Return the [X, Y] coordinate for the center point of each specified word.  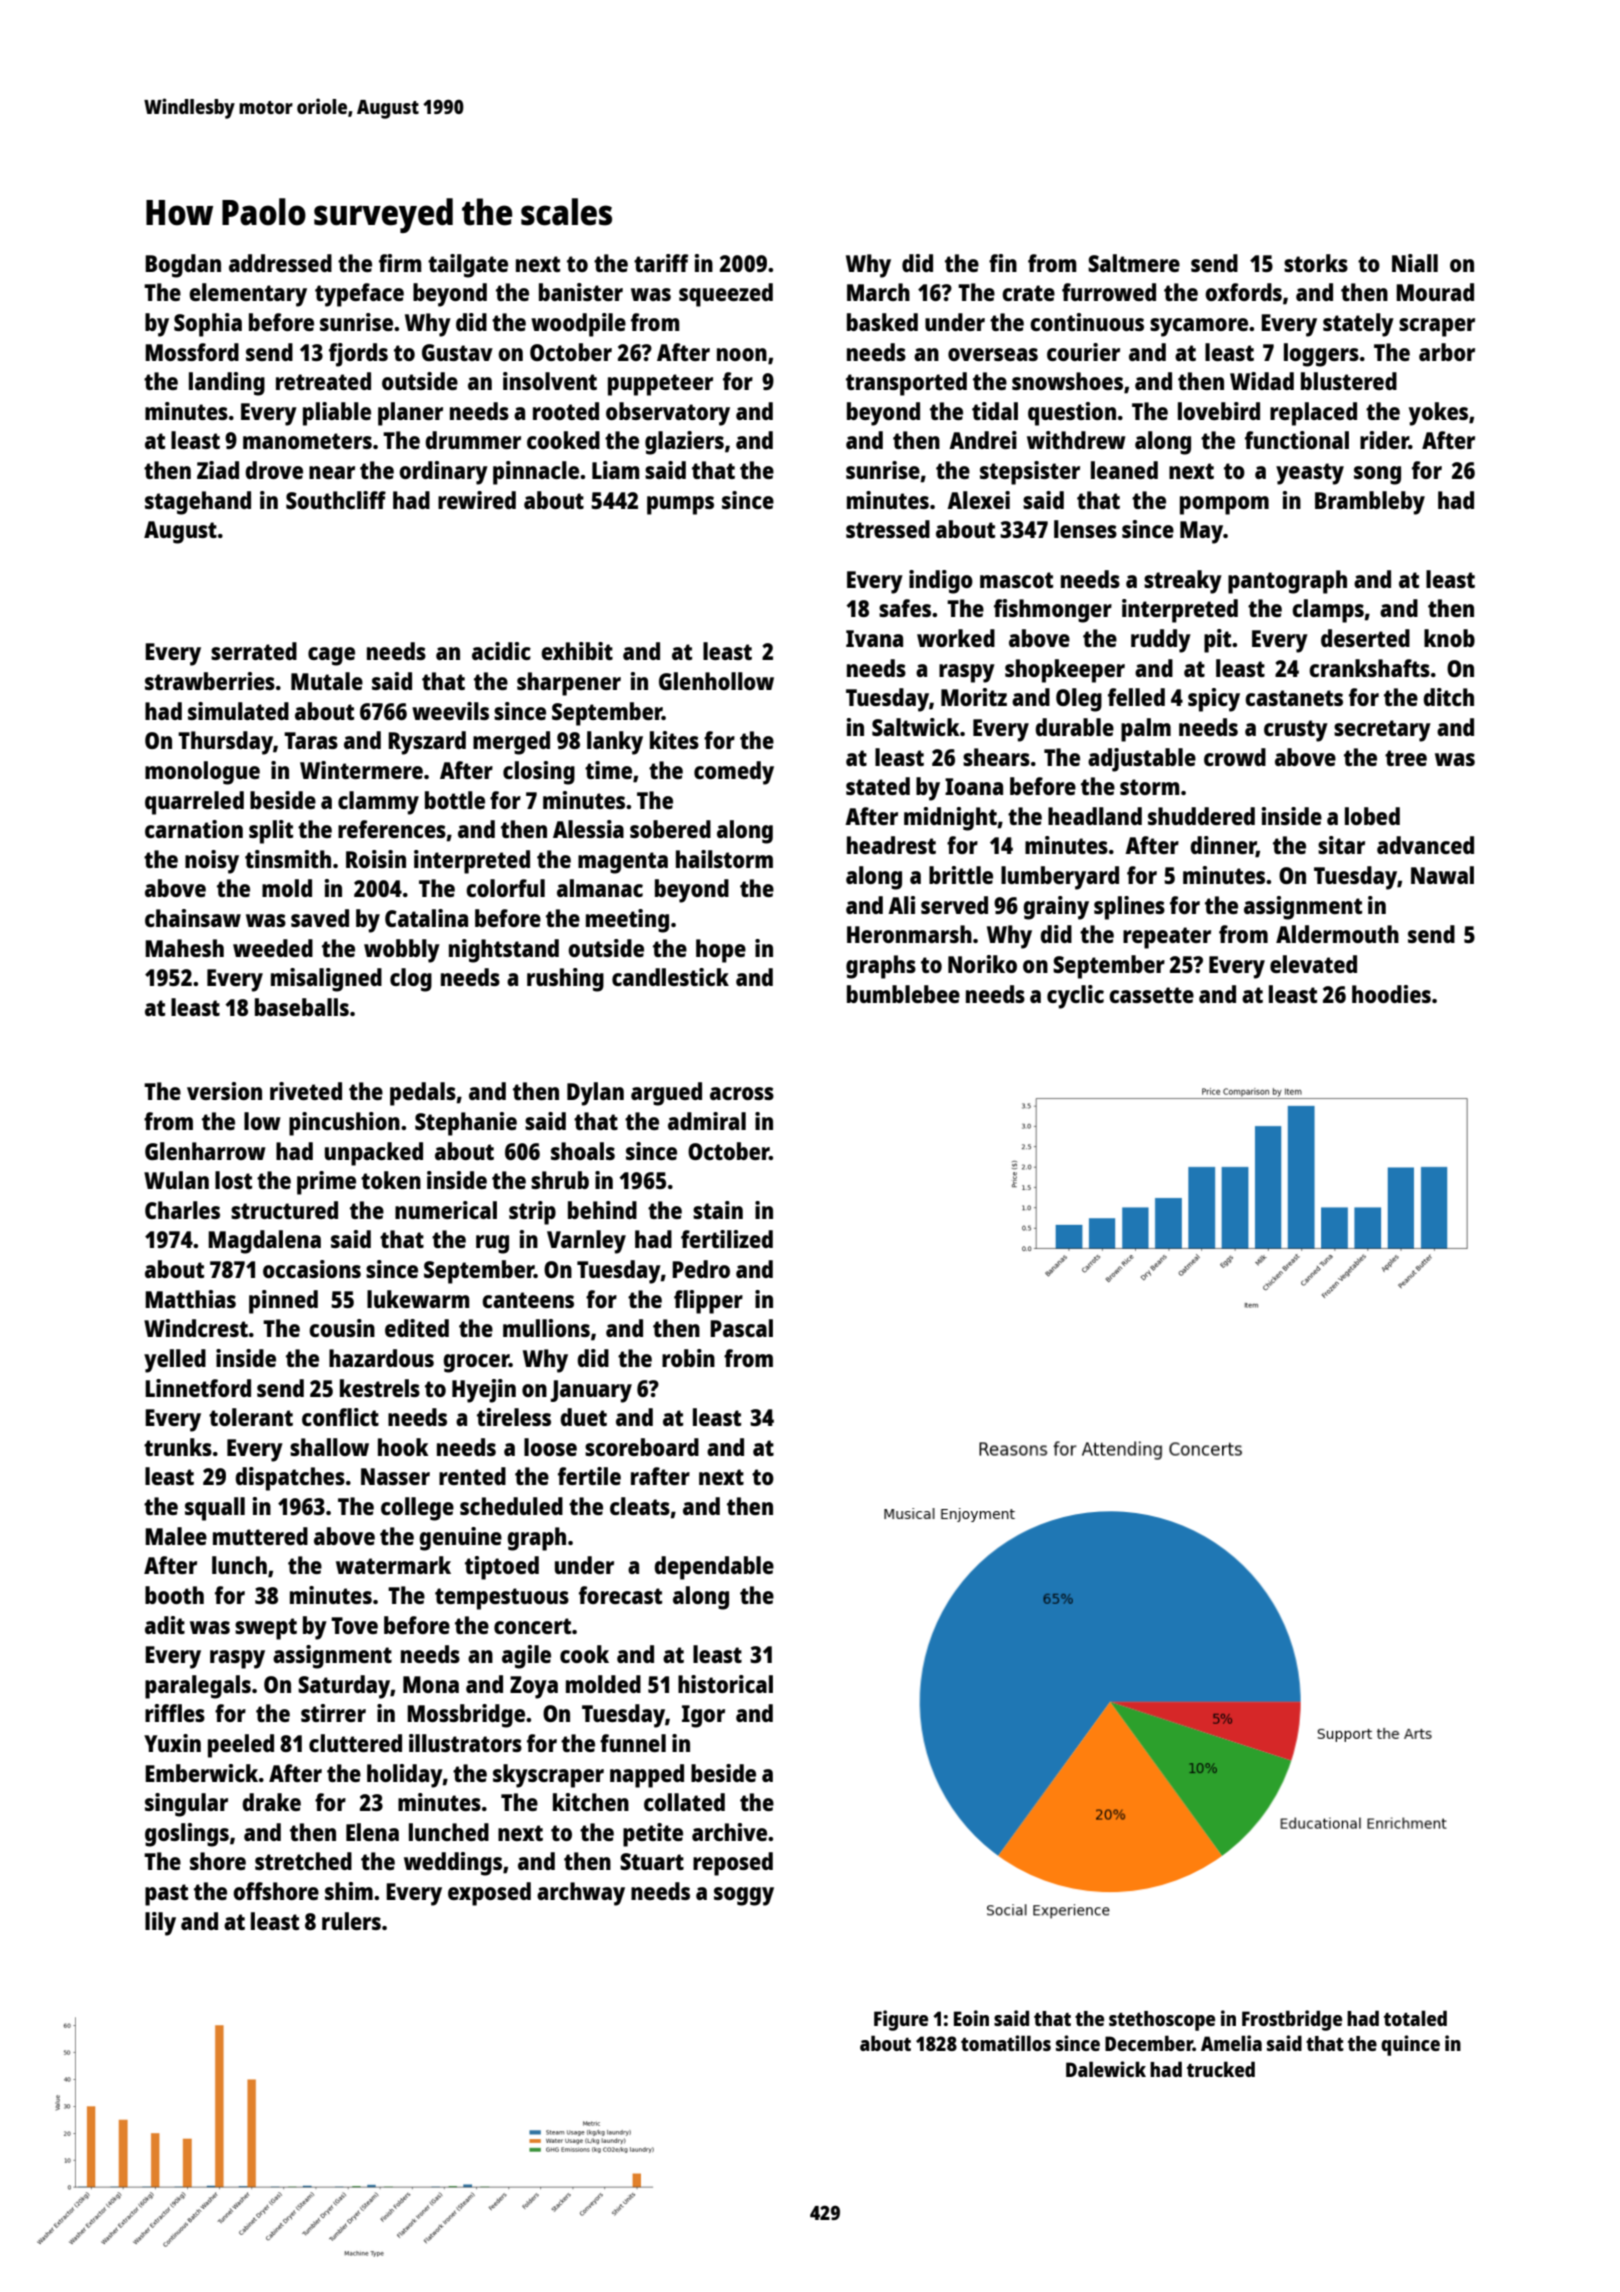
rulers [351, 1921]
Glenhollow [716, 681]
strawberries [210, 681]
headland [1095, 816]
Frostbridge [1292, 2020]
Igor [703, 1716]
